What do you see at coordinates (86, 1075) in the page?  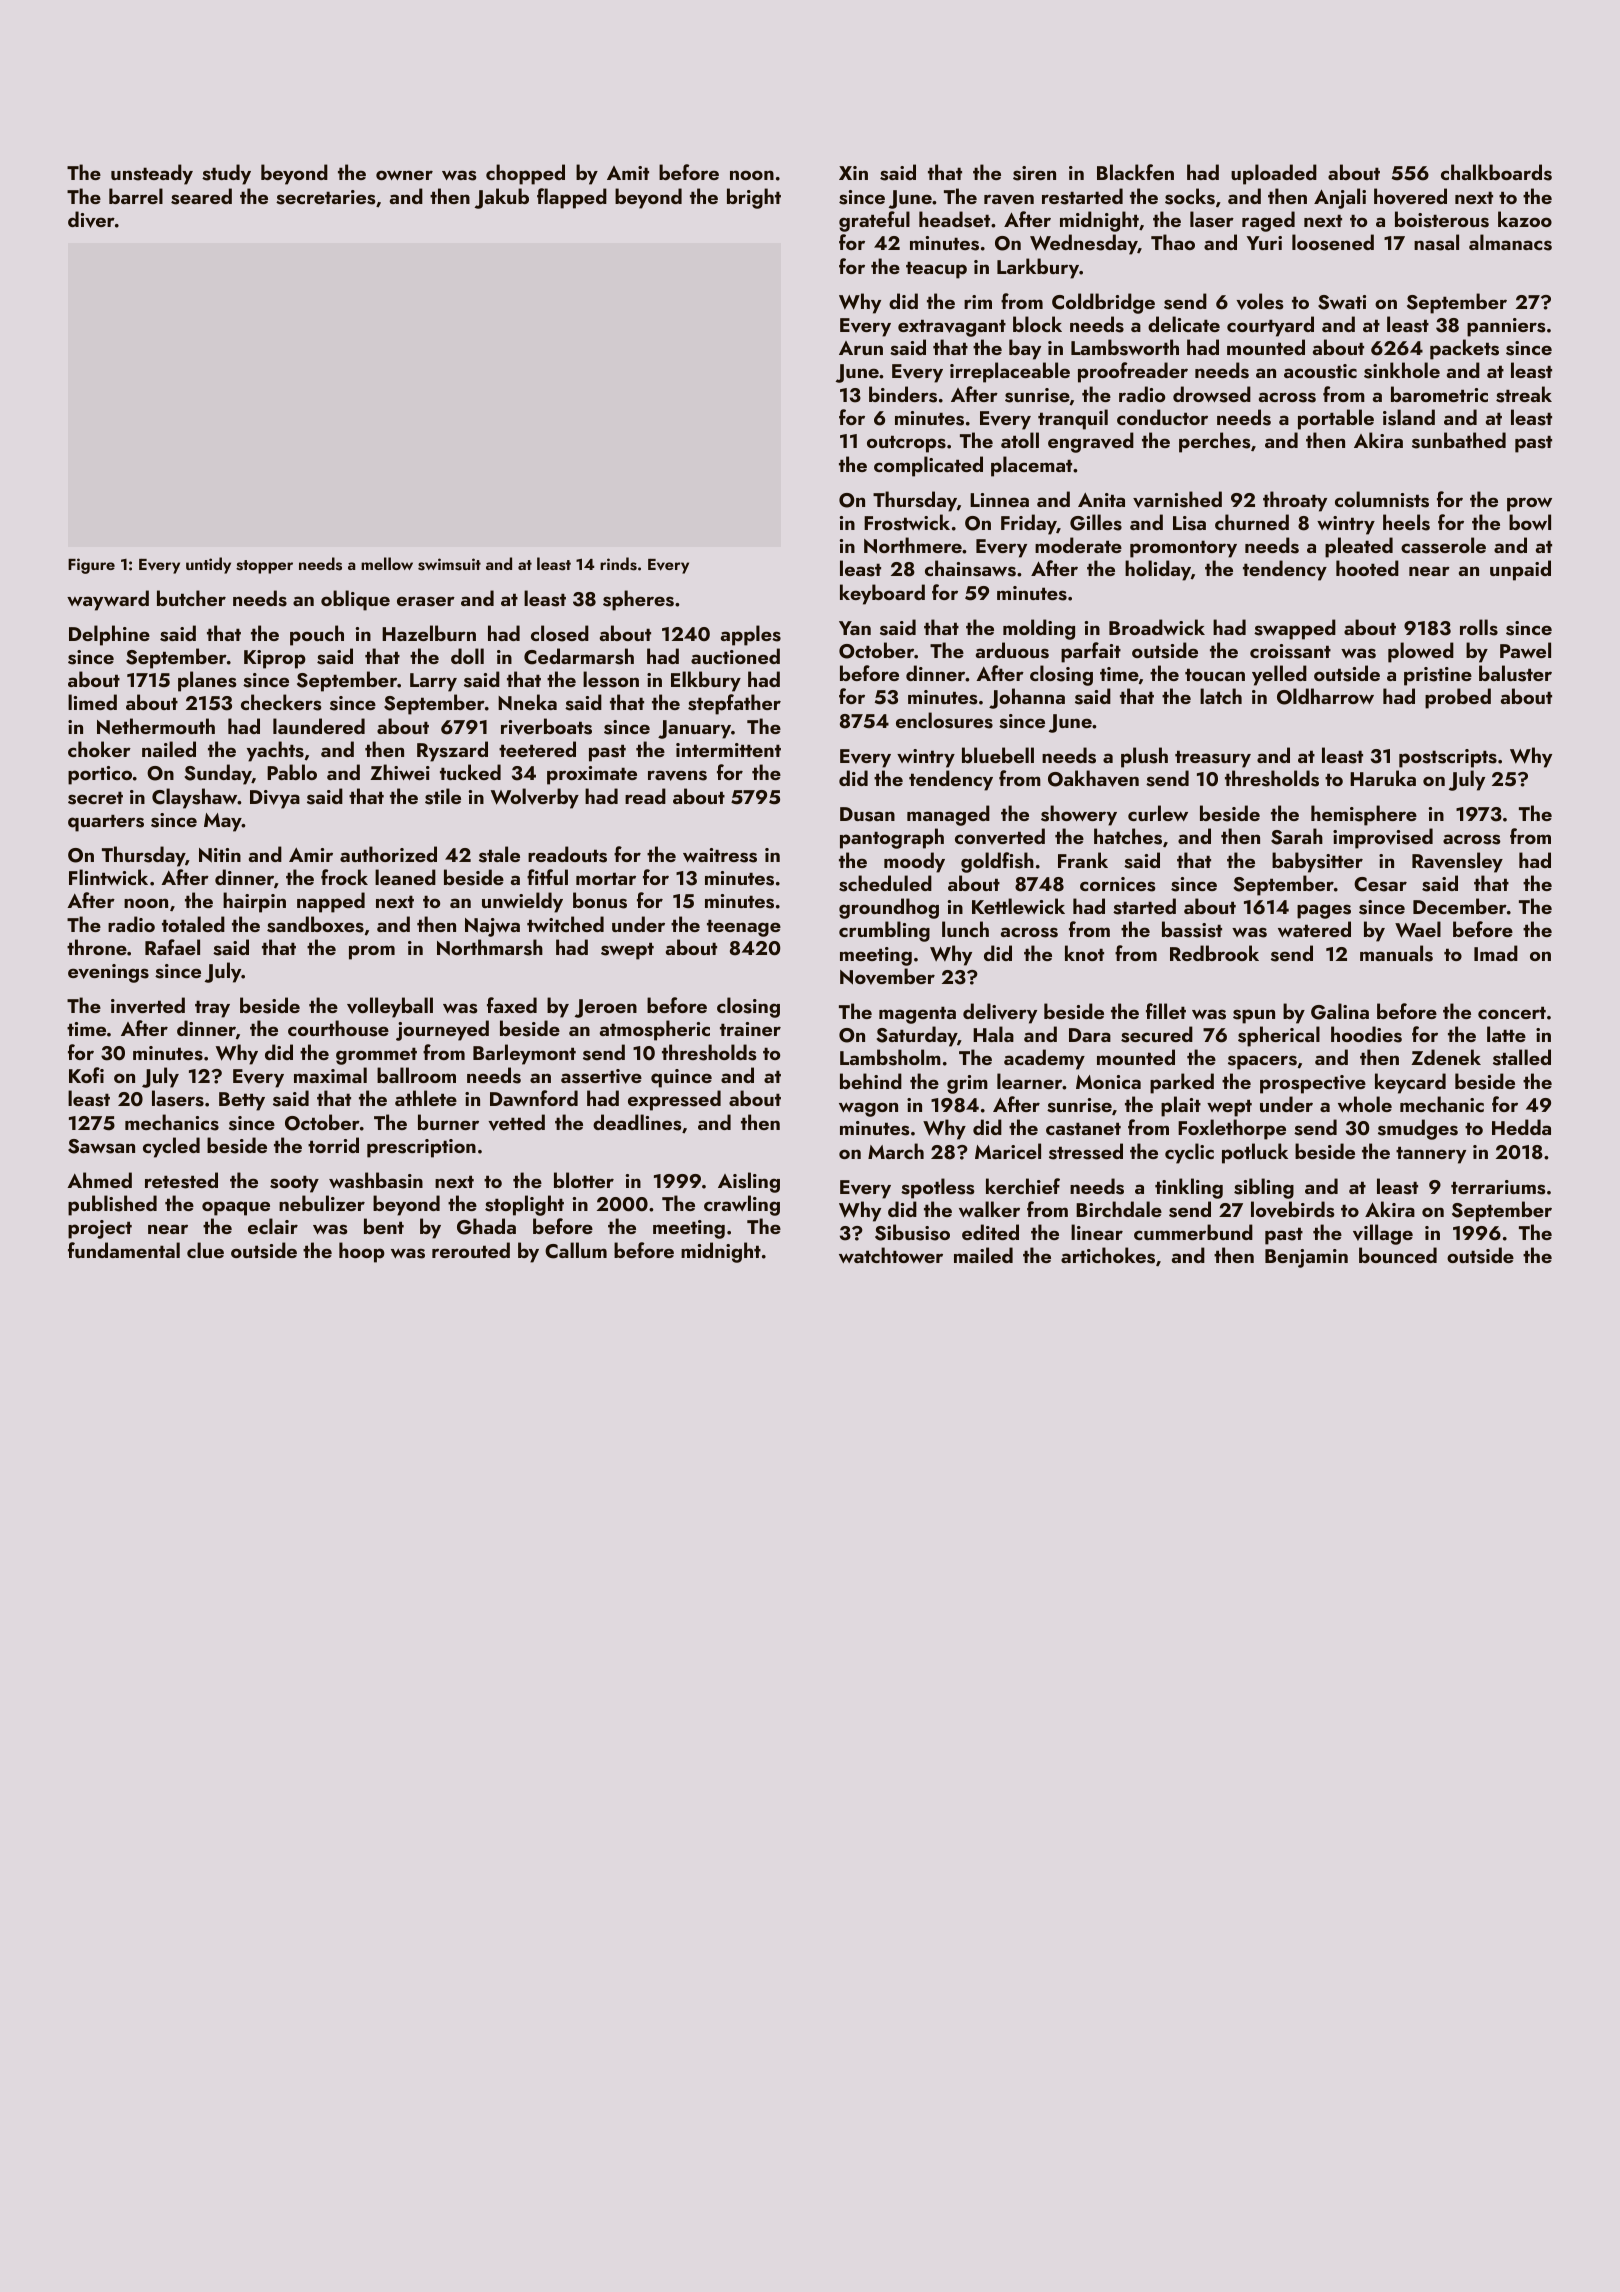 I see `Kofi` at bounding box center [86, 1075].
